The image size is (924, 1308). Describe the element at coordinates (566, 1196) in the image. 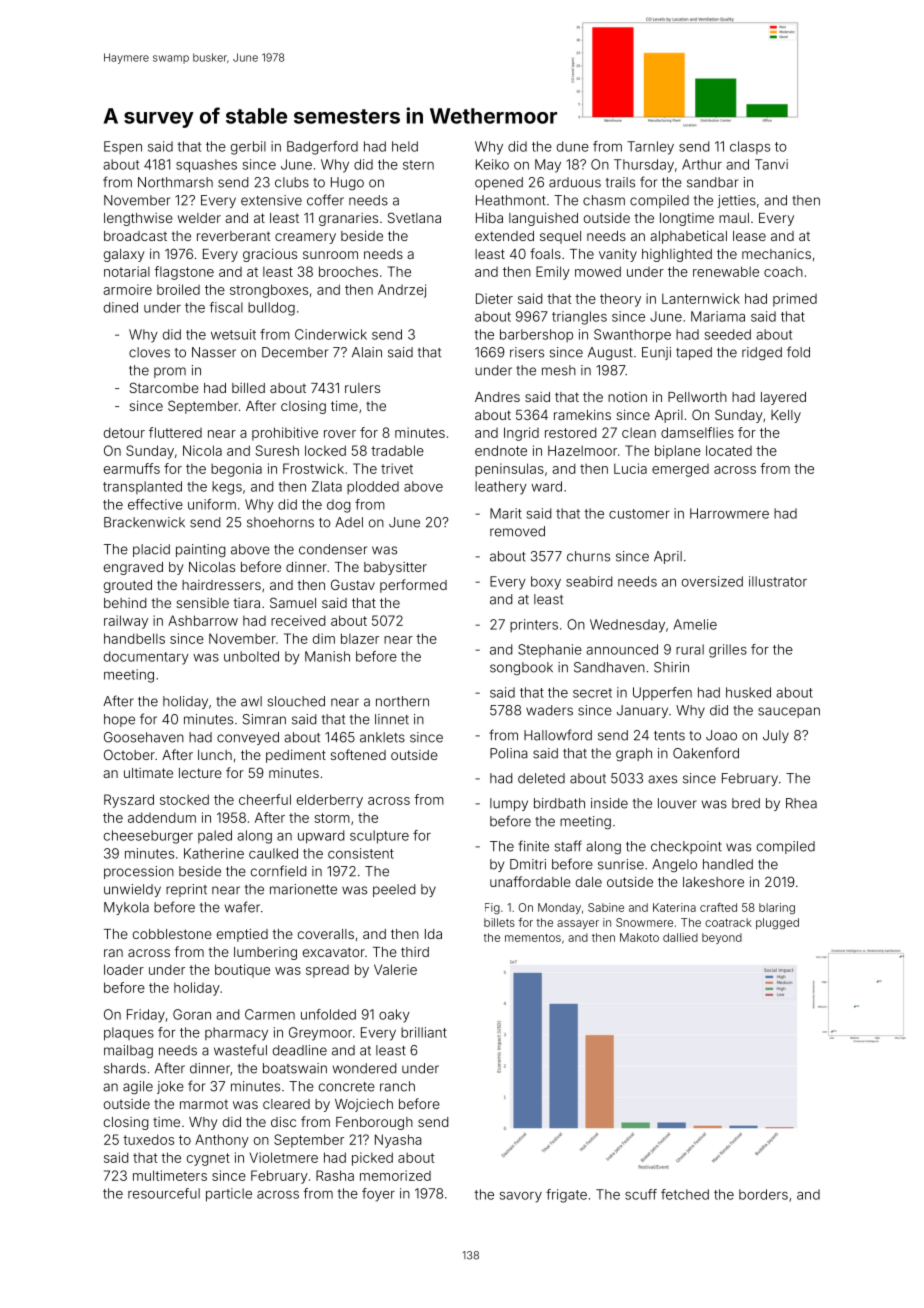

I see `frigate` at that location.
